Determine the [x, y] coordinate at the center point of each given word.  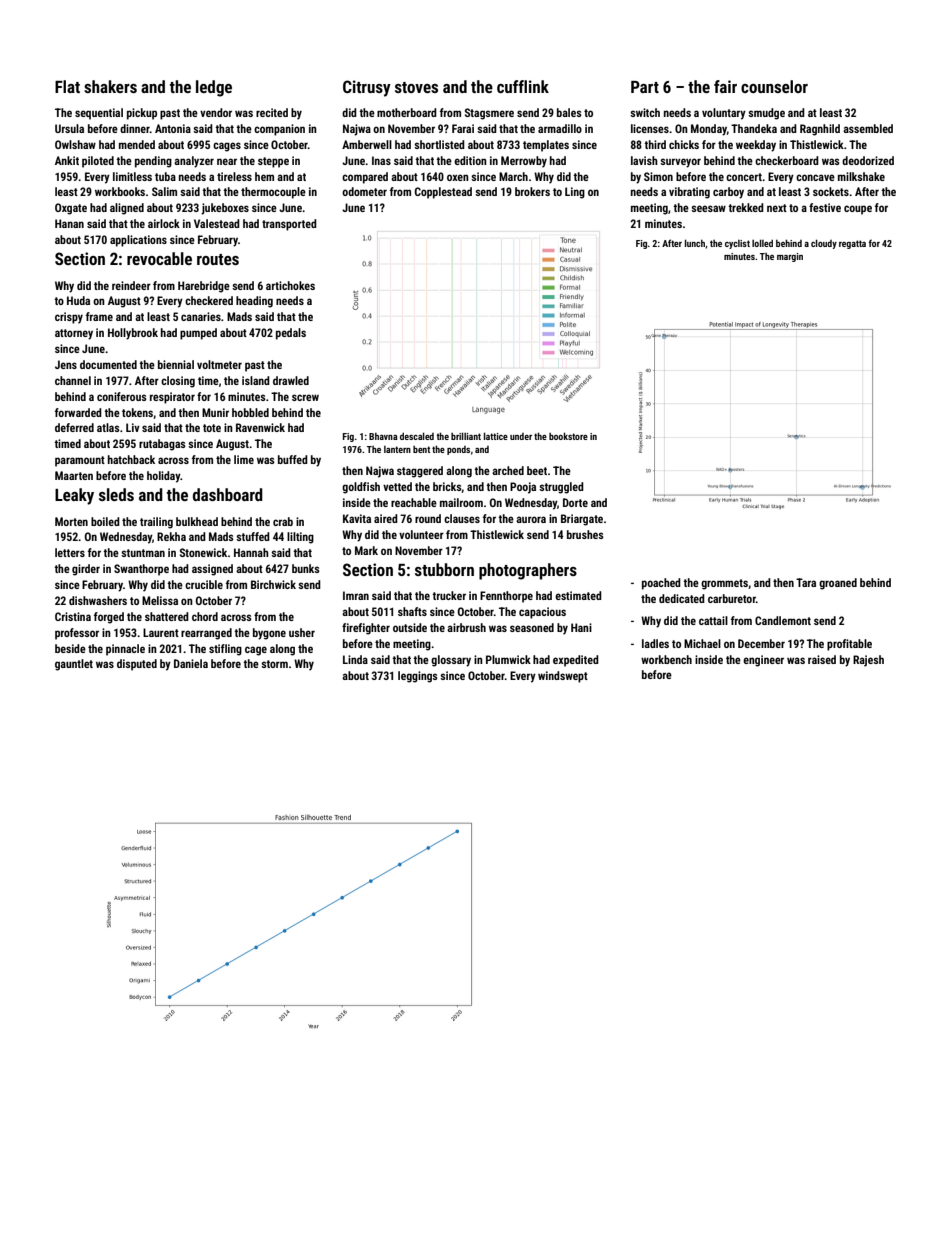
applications [138, 241]
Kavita [357, 518]
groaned [838, 584]
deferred [74, 427]
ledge [214, 88]
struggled [561, 488]
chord [205, 616]
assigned [212, 570]
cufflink [523, 86]
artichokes [290, 285]
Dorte [575, 502]
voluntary [724, 114]
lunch [695, 243]
